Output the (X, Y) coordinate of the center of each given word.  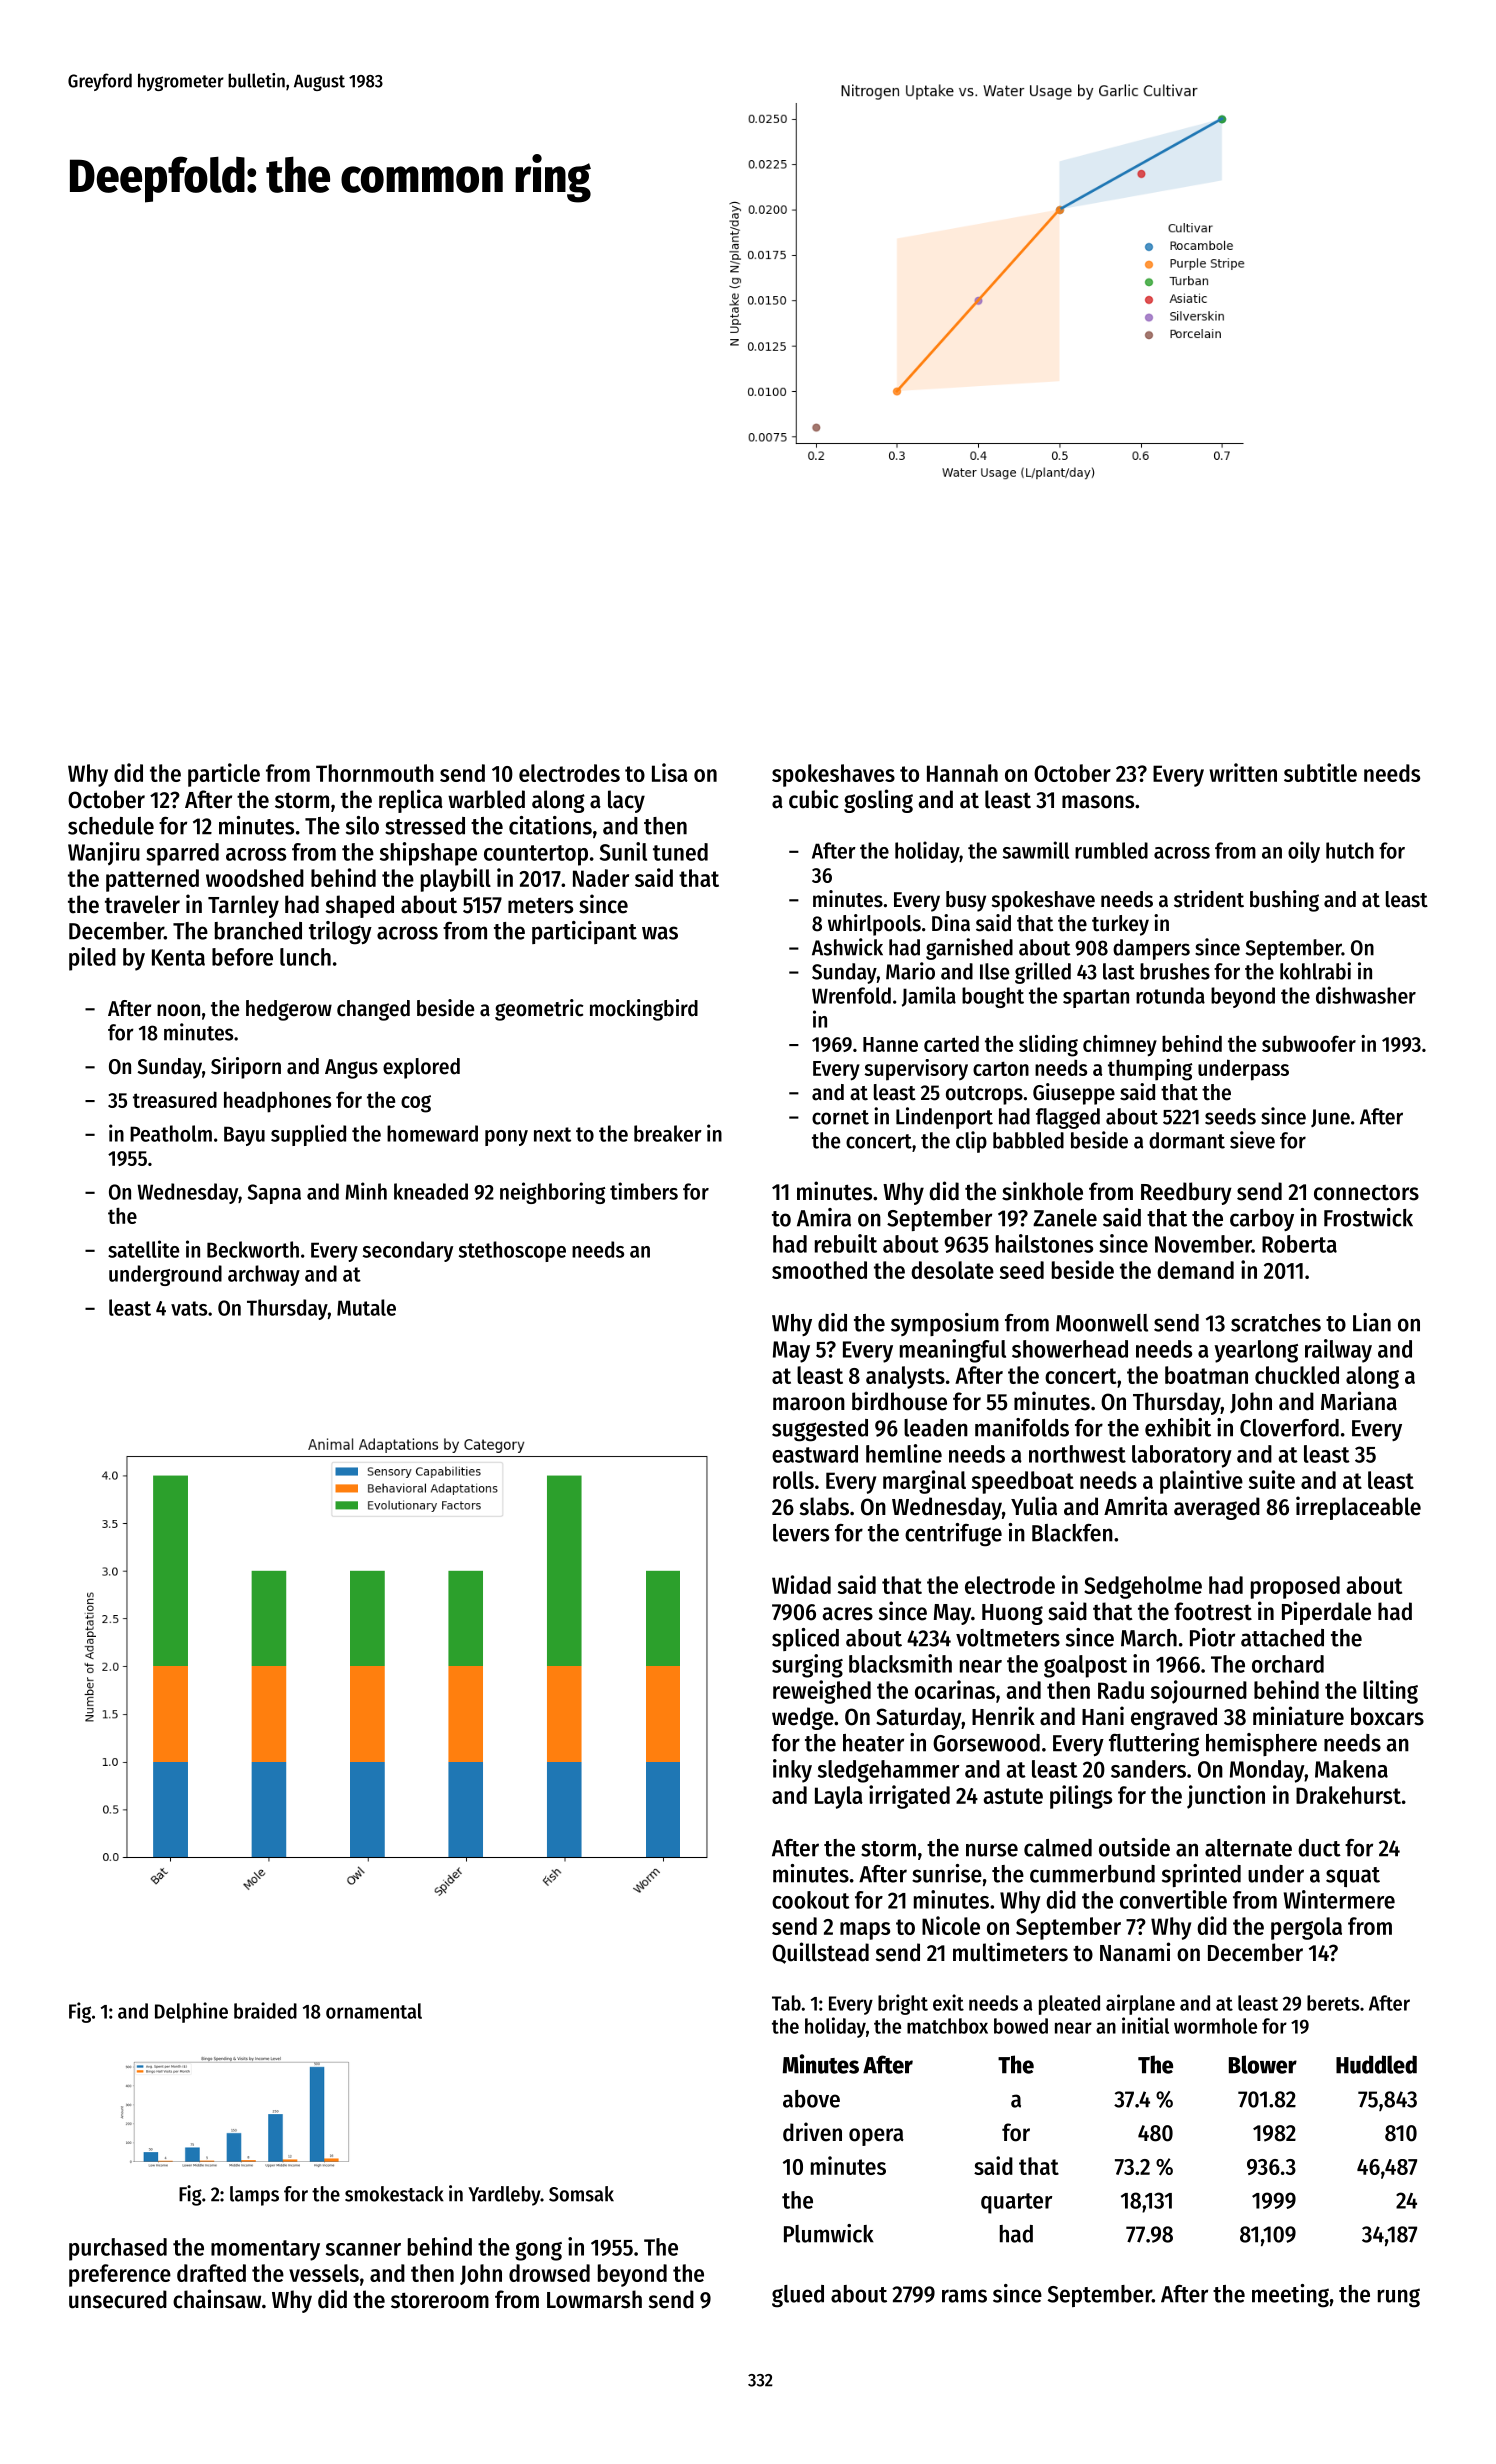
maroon (809, 1404)
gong (538, 2251)
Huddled (1376, 2064)
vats (189, 1308)
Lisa (670, 772)
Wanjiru (104, 853)
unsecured (118, 2299)
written (1243, 772)
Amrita (1136, 1506)
